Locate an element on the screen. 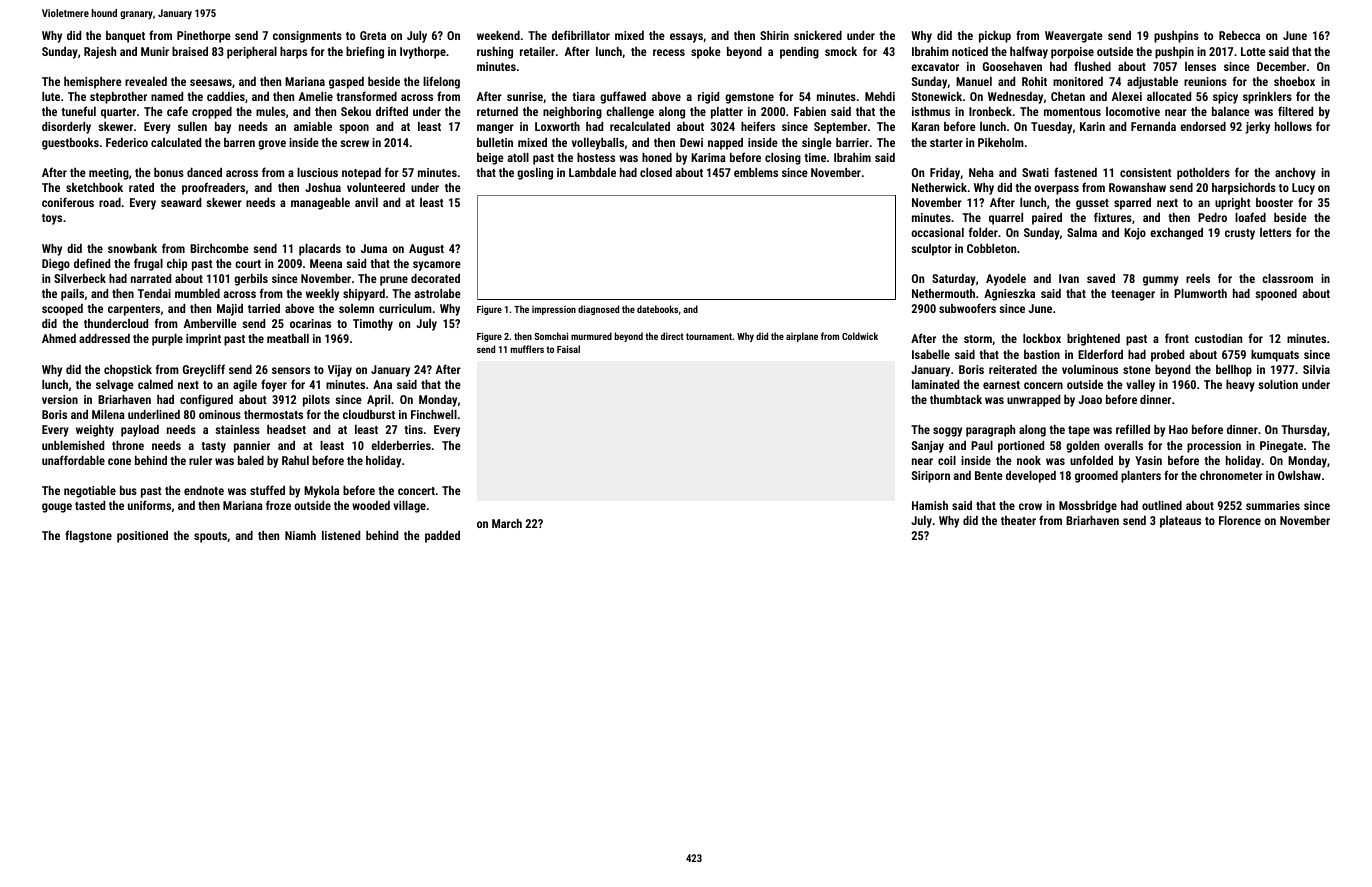  positioned is located at coordinates (142, 537).
